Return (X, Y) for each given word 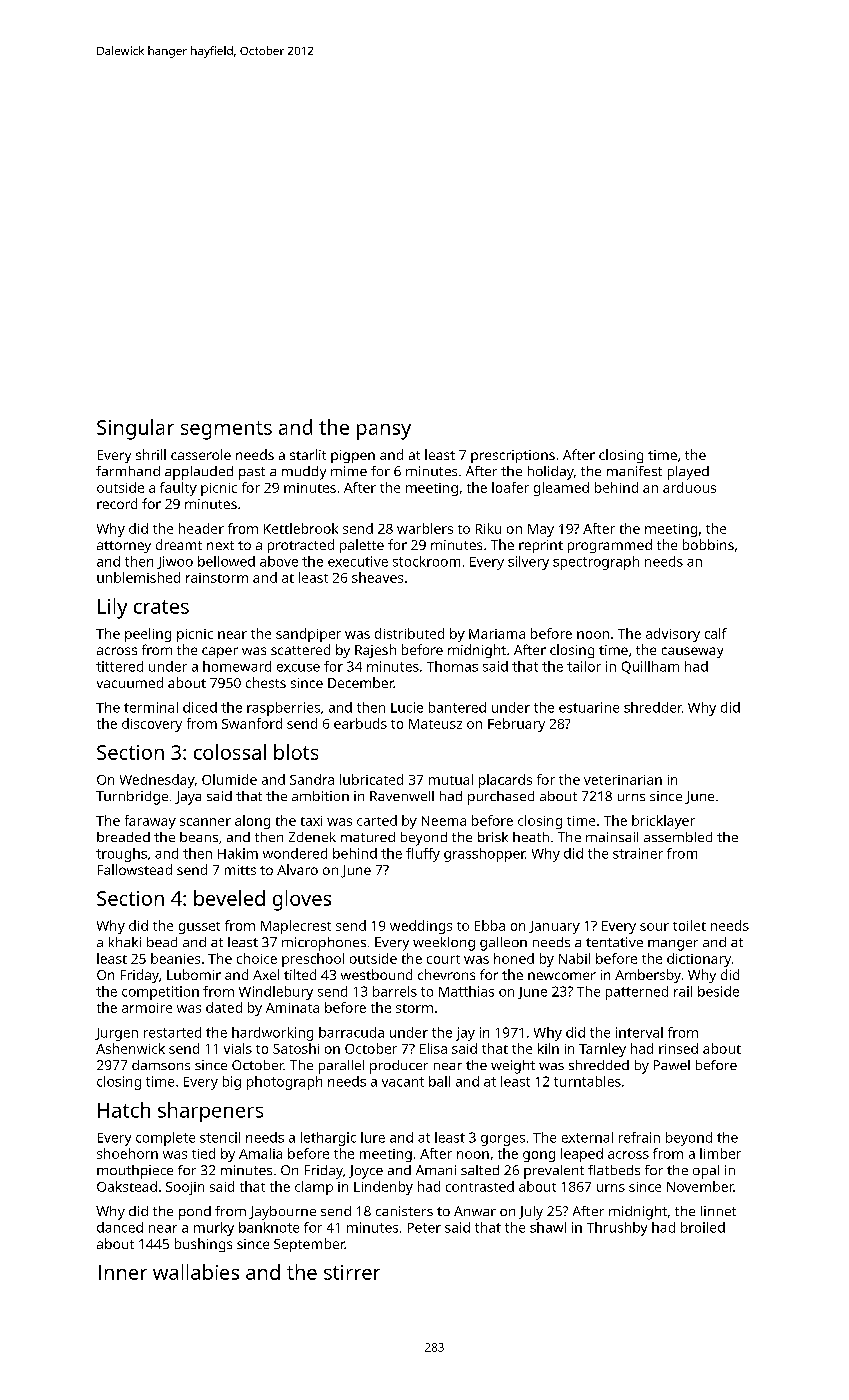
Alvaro (297, 869)
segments (226, 430)
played (688, 473)
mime (349, 471)
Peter (424, 1228)
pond (195, 1213)
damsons (161, 1065)
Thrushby (617, 1229)
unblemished (138, 577)
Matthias (466, 991)
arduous (689, 487)
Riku (488, 528)
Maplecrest (296, 927)
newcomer (562, 976)
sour (654, 927)
